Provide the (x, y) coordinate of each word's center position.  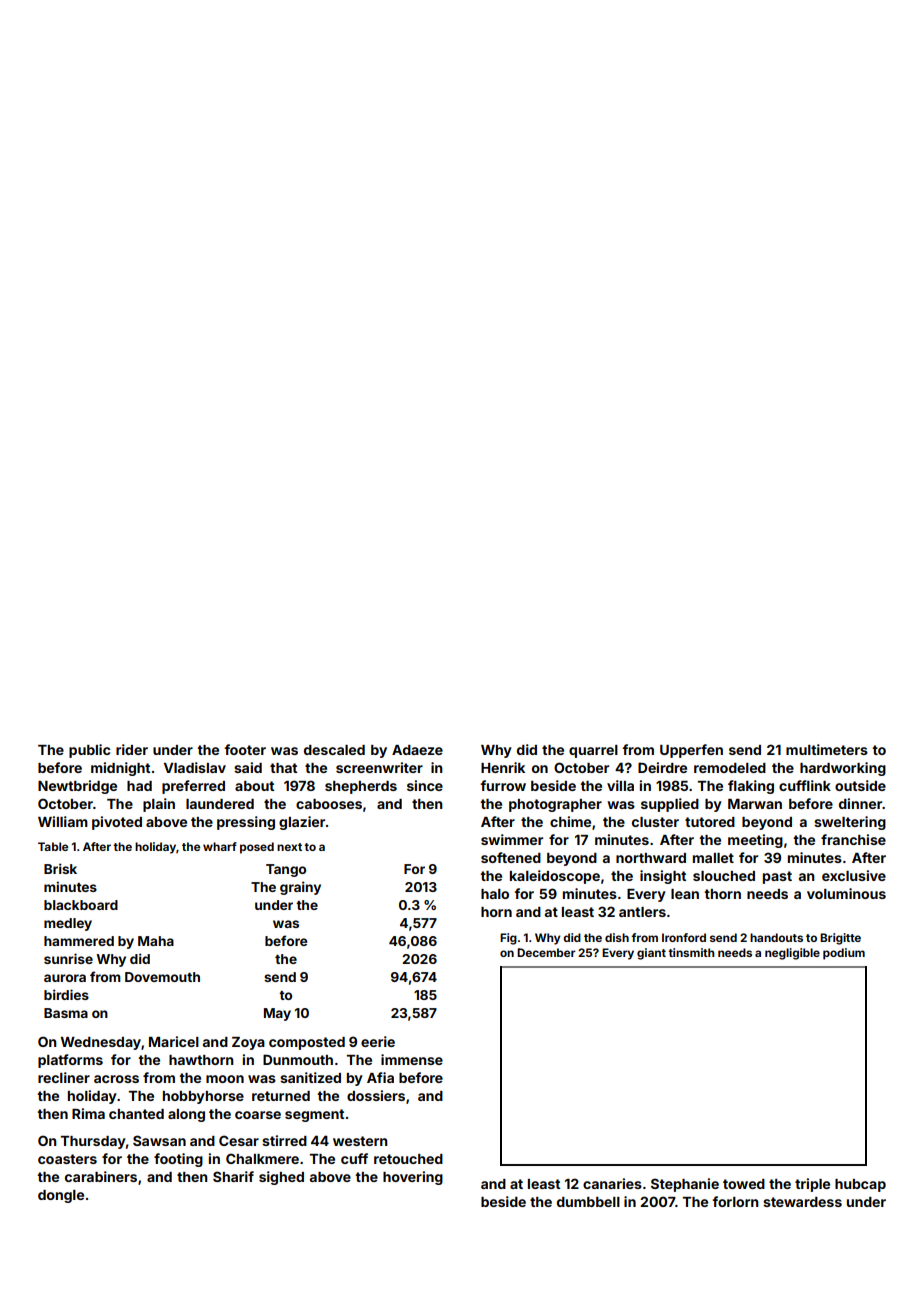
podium (844, 954)
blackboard (81, 905)
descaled (334, 750)
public (90, 751)
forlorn (735, 1201)
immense (412, 1059)
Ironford (684, 937)
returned (281, 1096)
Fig (508, 939)
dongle (61, 1196)
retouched (408, 1159)
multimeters (827, 749)
